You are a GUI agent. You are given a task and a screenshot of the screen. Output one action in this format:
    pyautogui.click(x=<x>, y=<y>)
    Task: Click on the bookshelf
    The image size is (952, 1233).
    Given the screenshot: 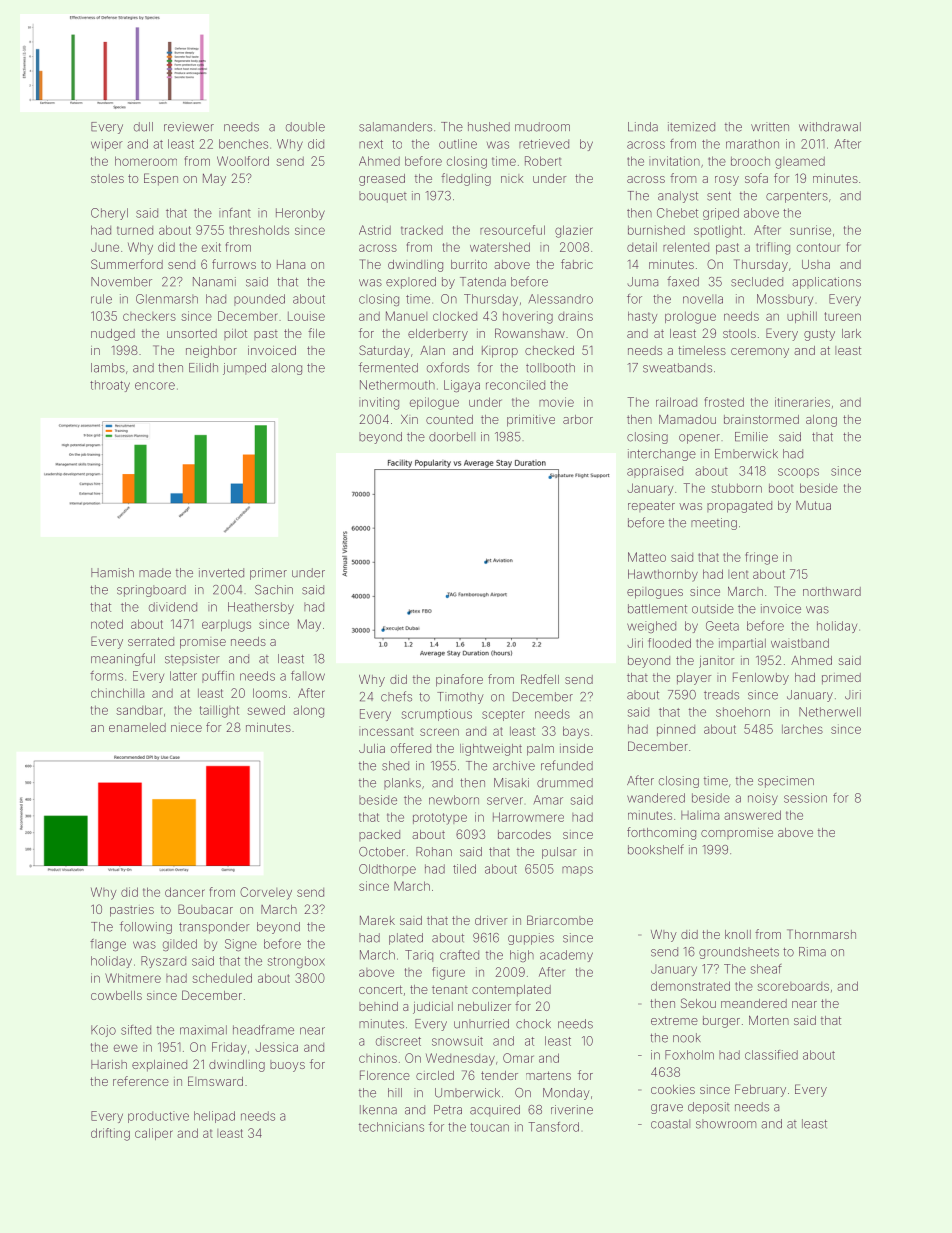 What is the action you would take?
    pyautogui.click(x=656, y=849)
